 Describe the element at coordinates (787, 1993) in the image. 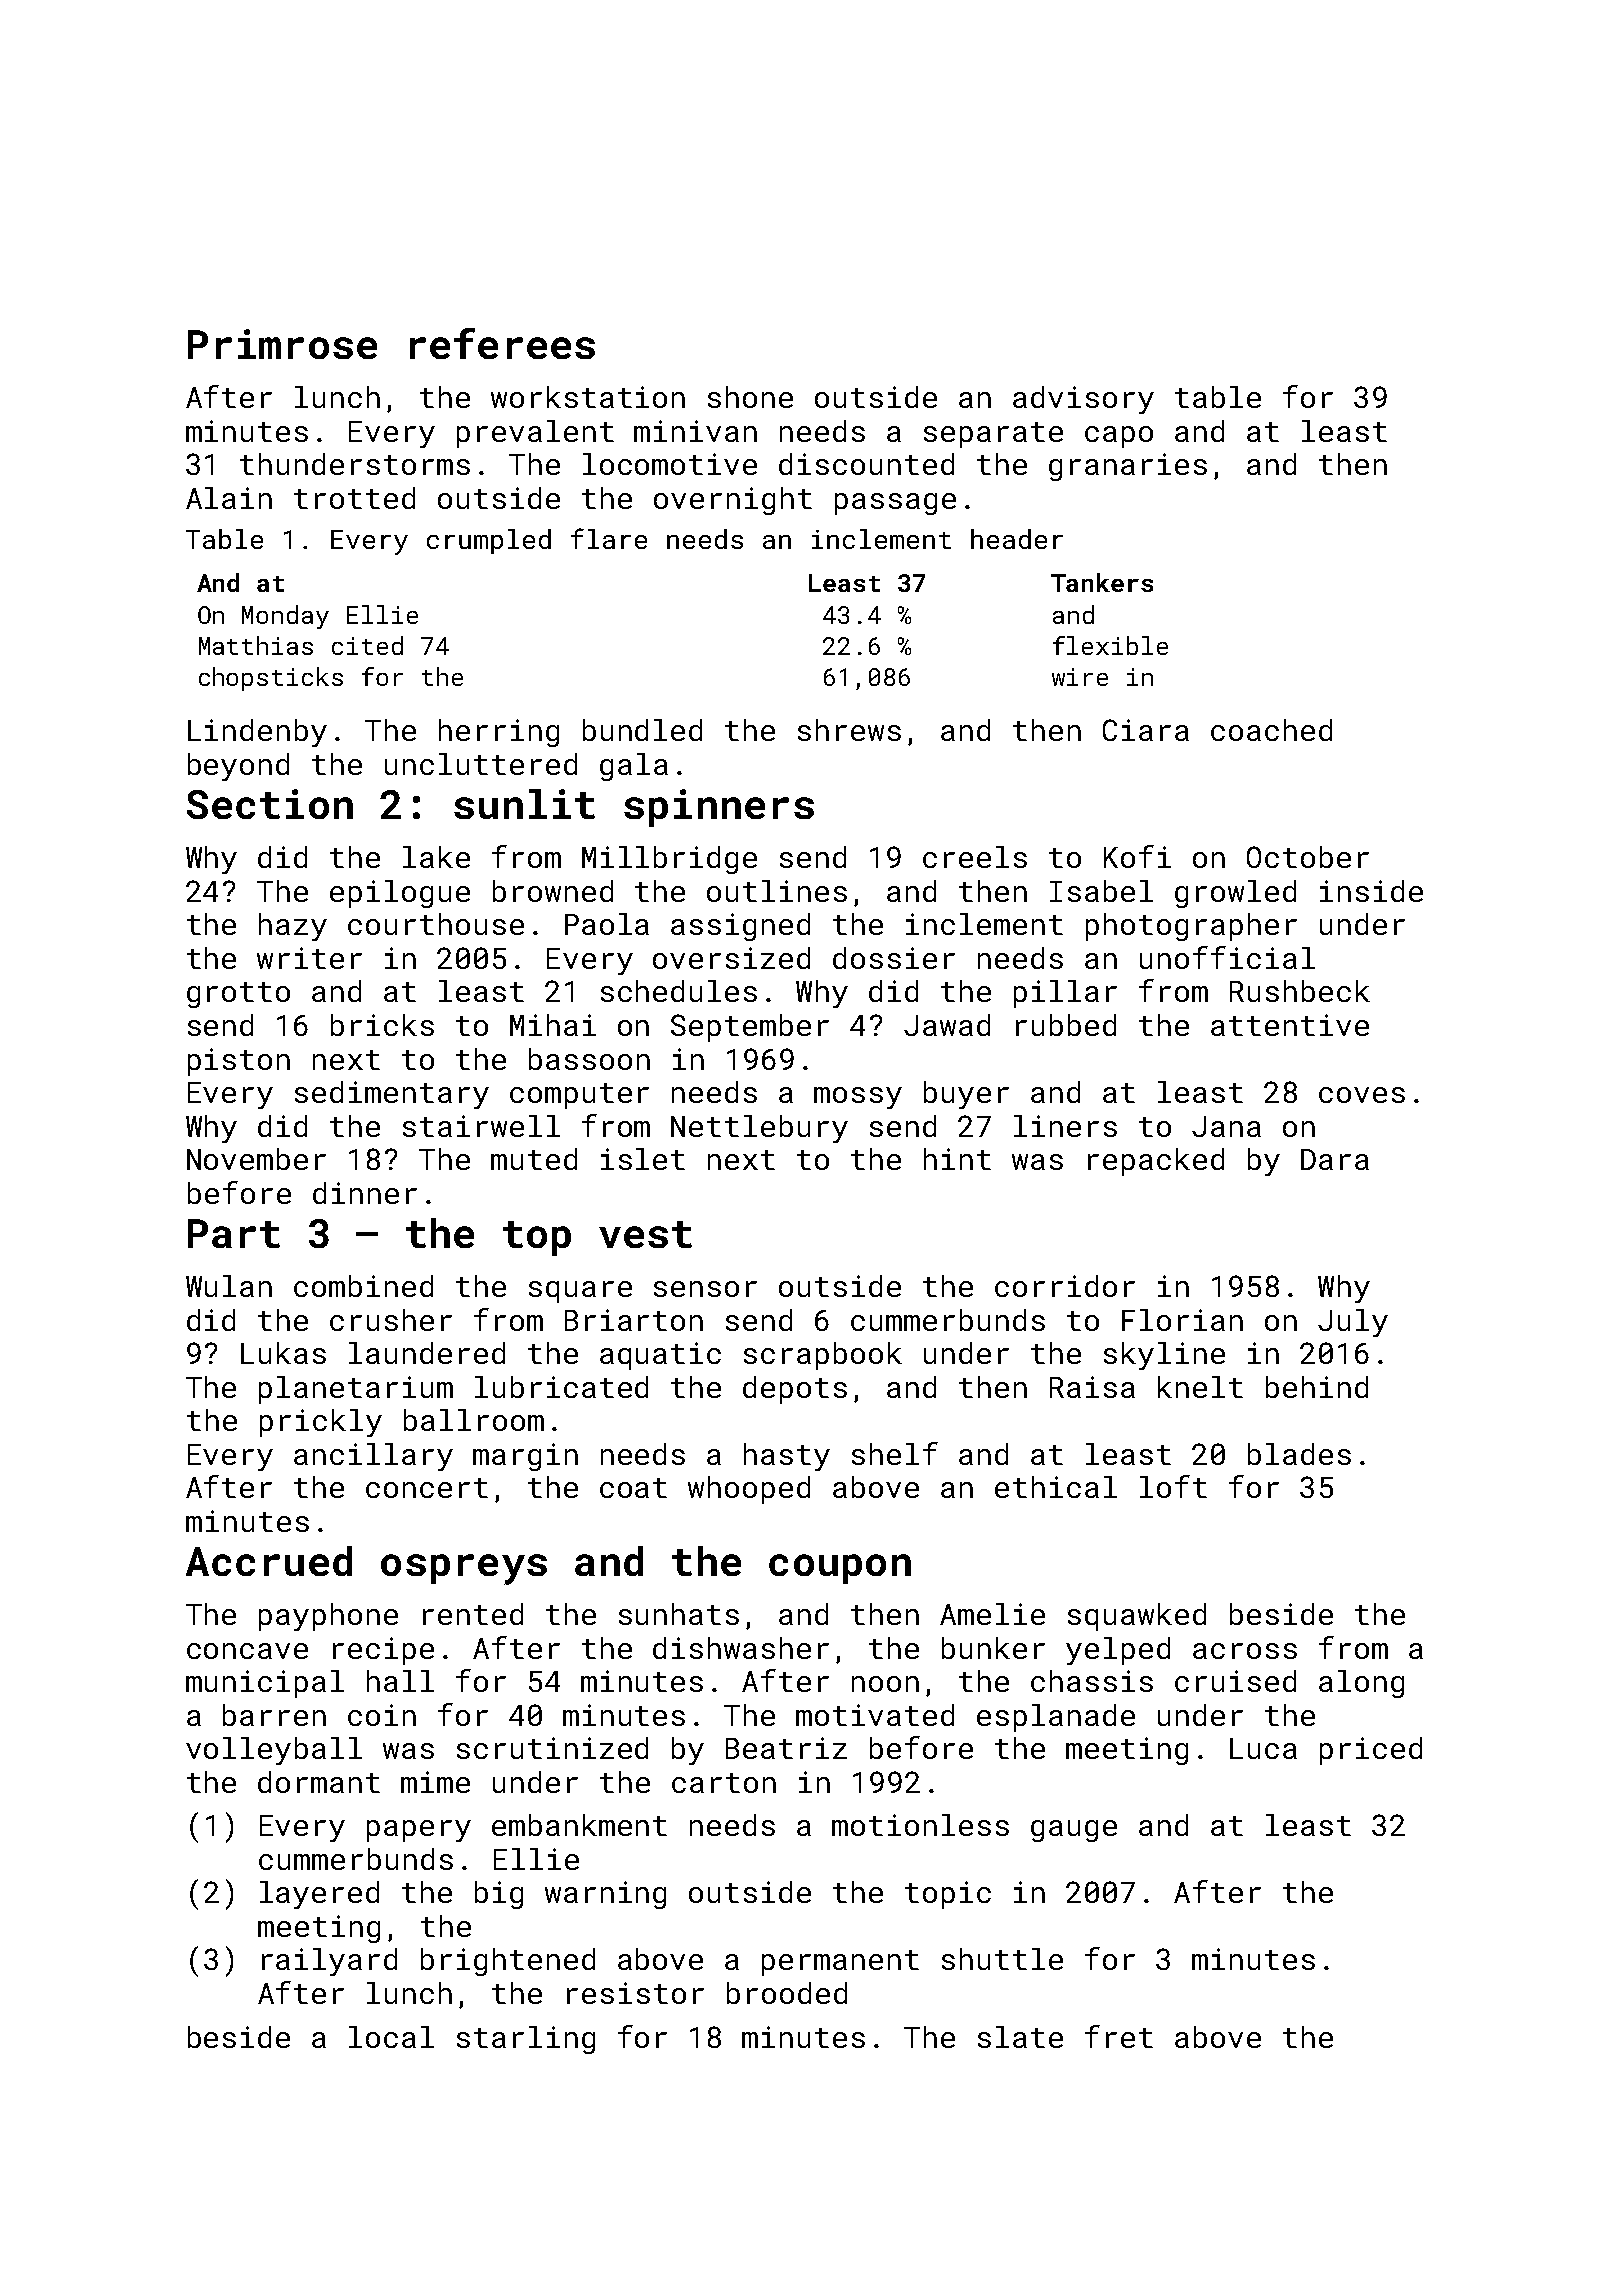

I see `brooded` at that location.
